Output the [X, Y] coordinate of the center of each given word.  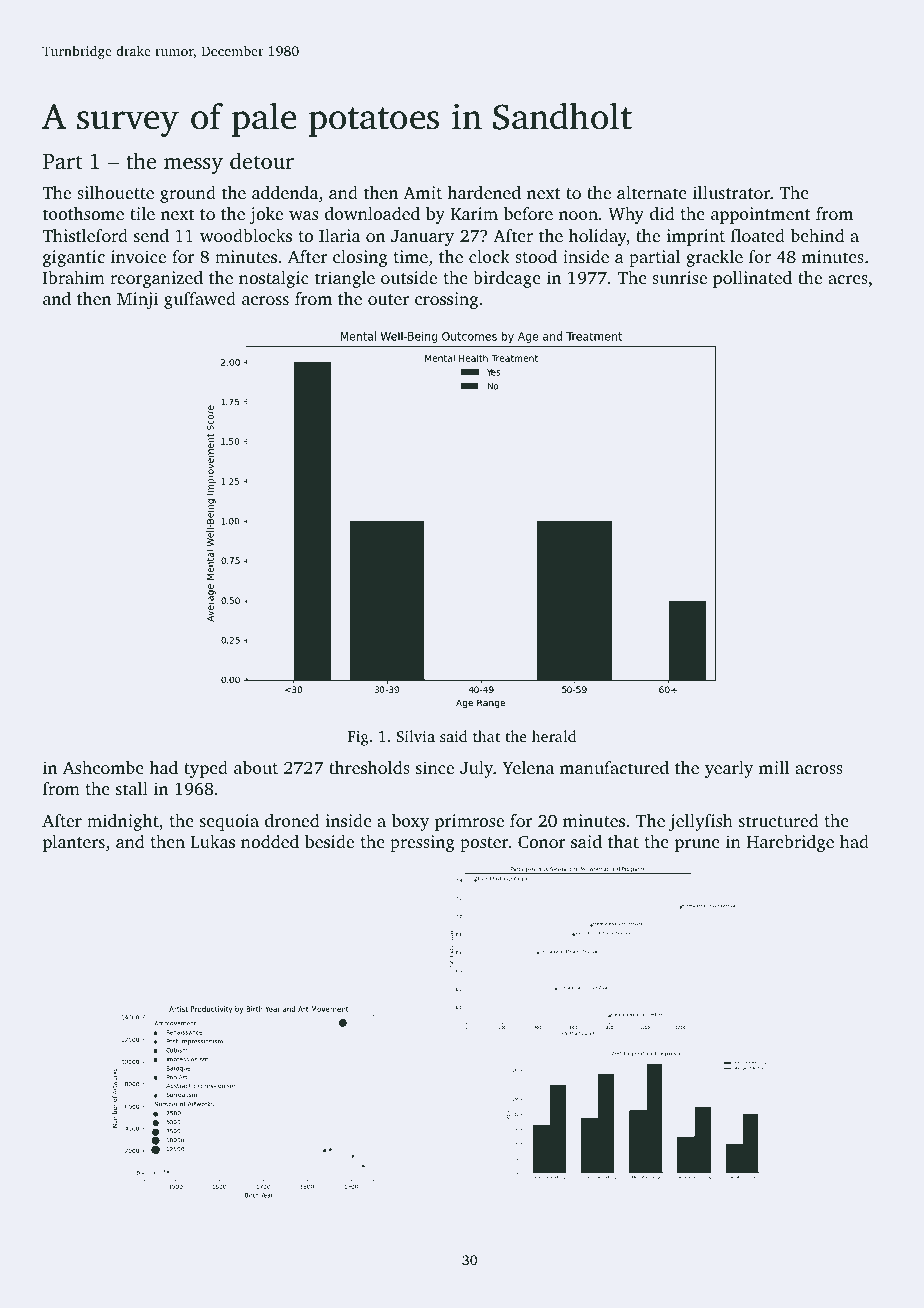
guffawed [200, 300]
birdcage [507, 279]
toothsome [83, 213]
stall [132, 788]
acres [848, 279]
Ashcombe [103, 767]
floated [758, 235]
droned [292, 820]
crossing [446, 300]
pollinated [752, 279]
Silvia [415, 736]
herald [554, 736]
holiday [598, 237]
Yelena [528, 767]
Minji [137, 300]
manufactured [614, 767]
